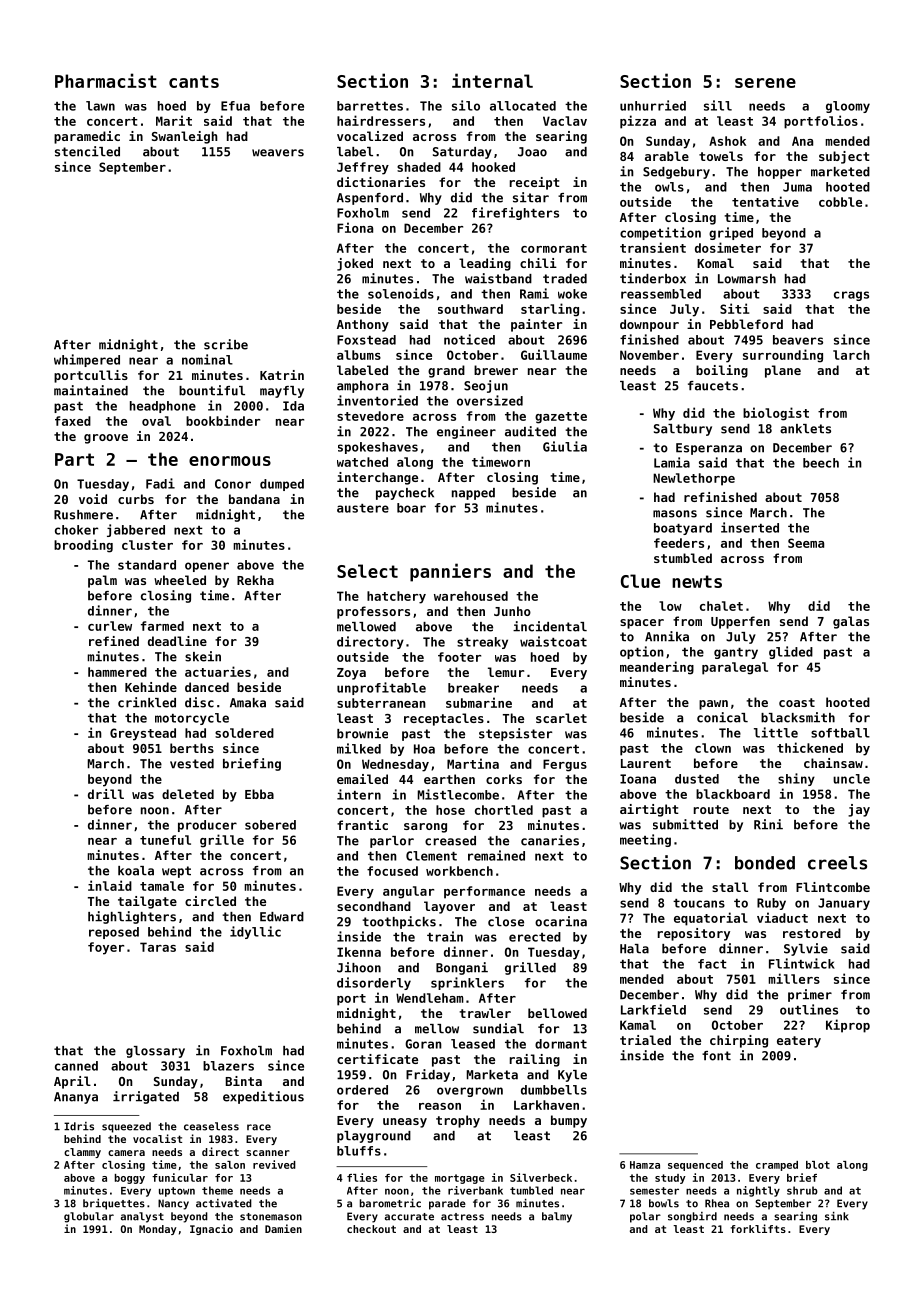  I want to click on allocated, so click(523, 106).
